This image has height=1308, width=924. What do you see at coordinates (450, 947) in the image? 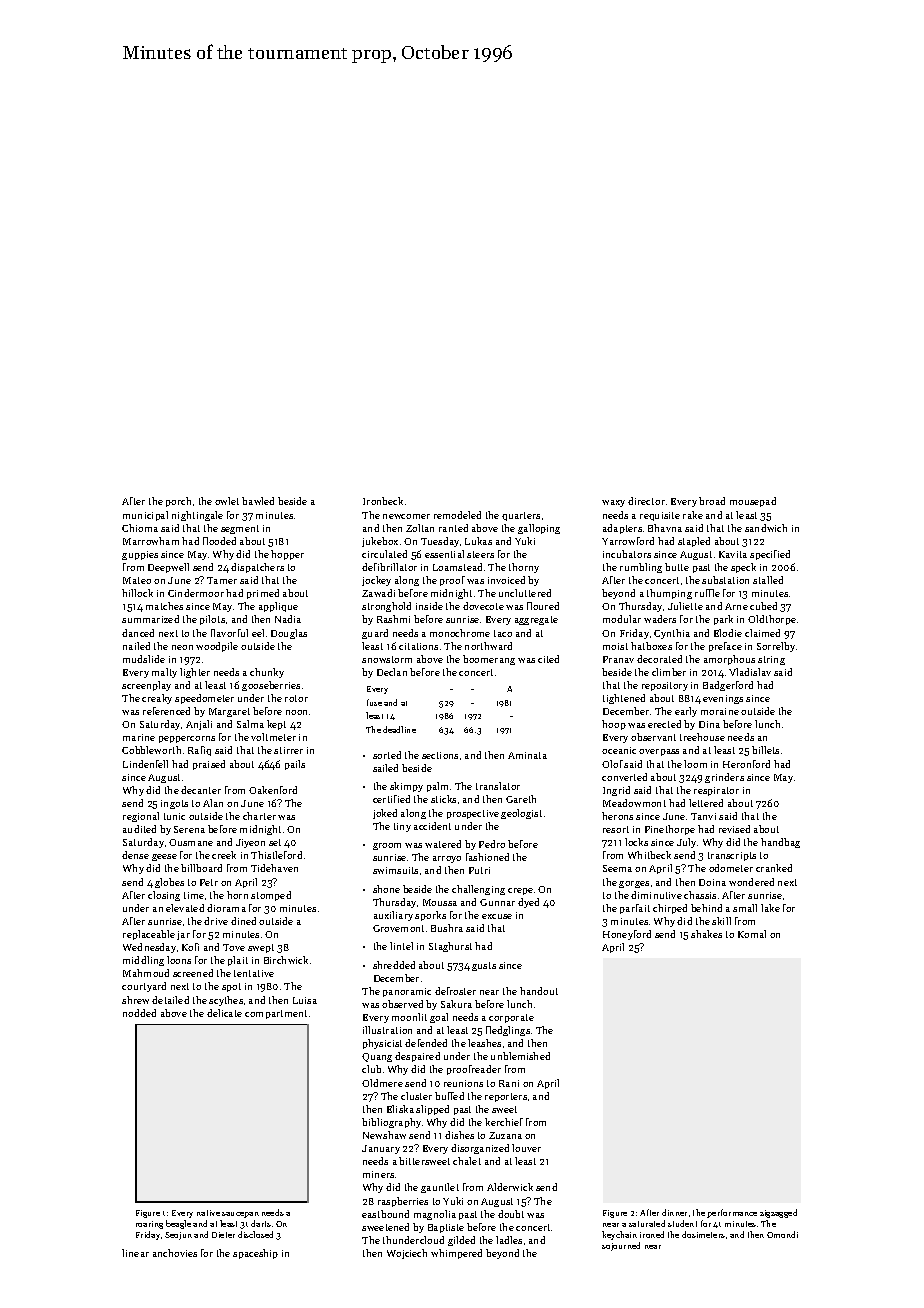
I see `Staghurst` at bounding box center [450, 947].
